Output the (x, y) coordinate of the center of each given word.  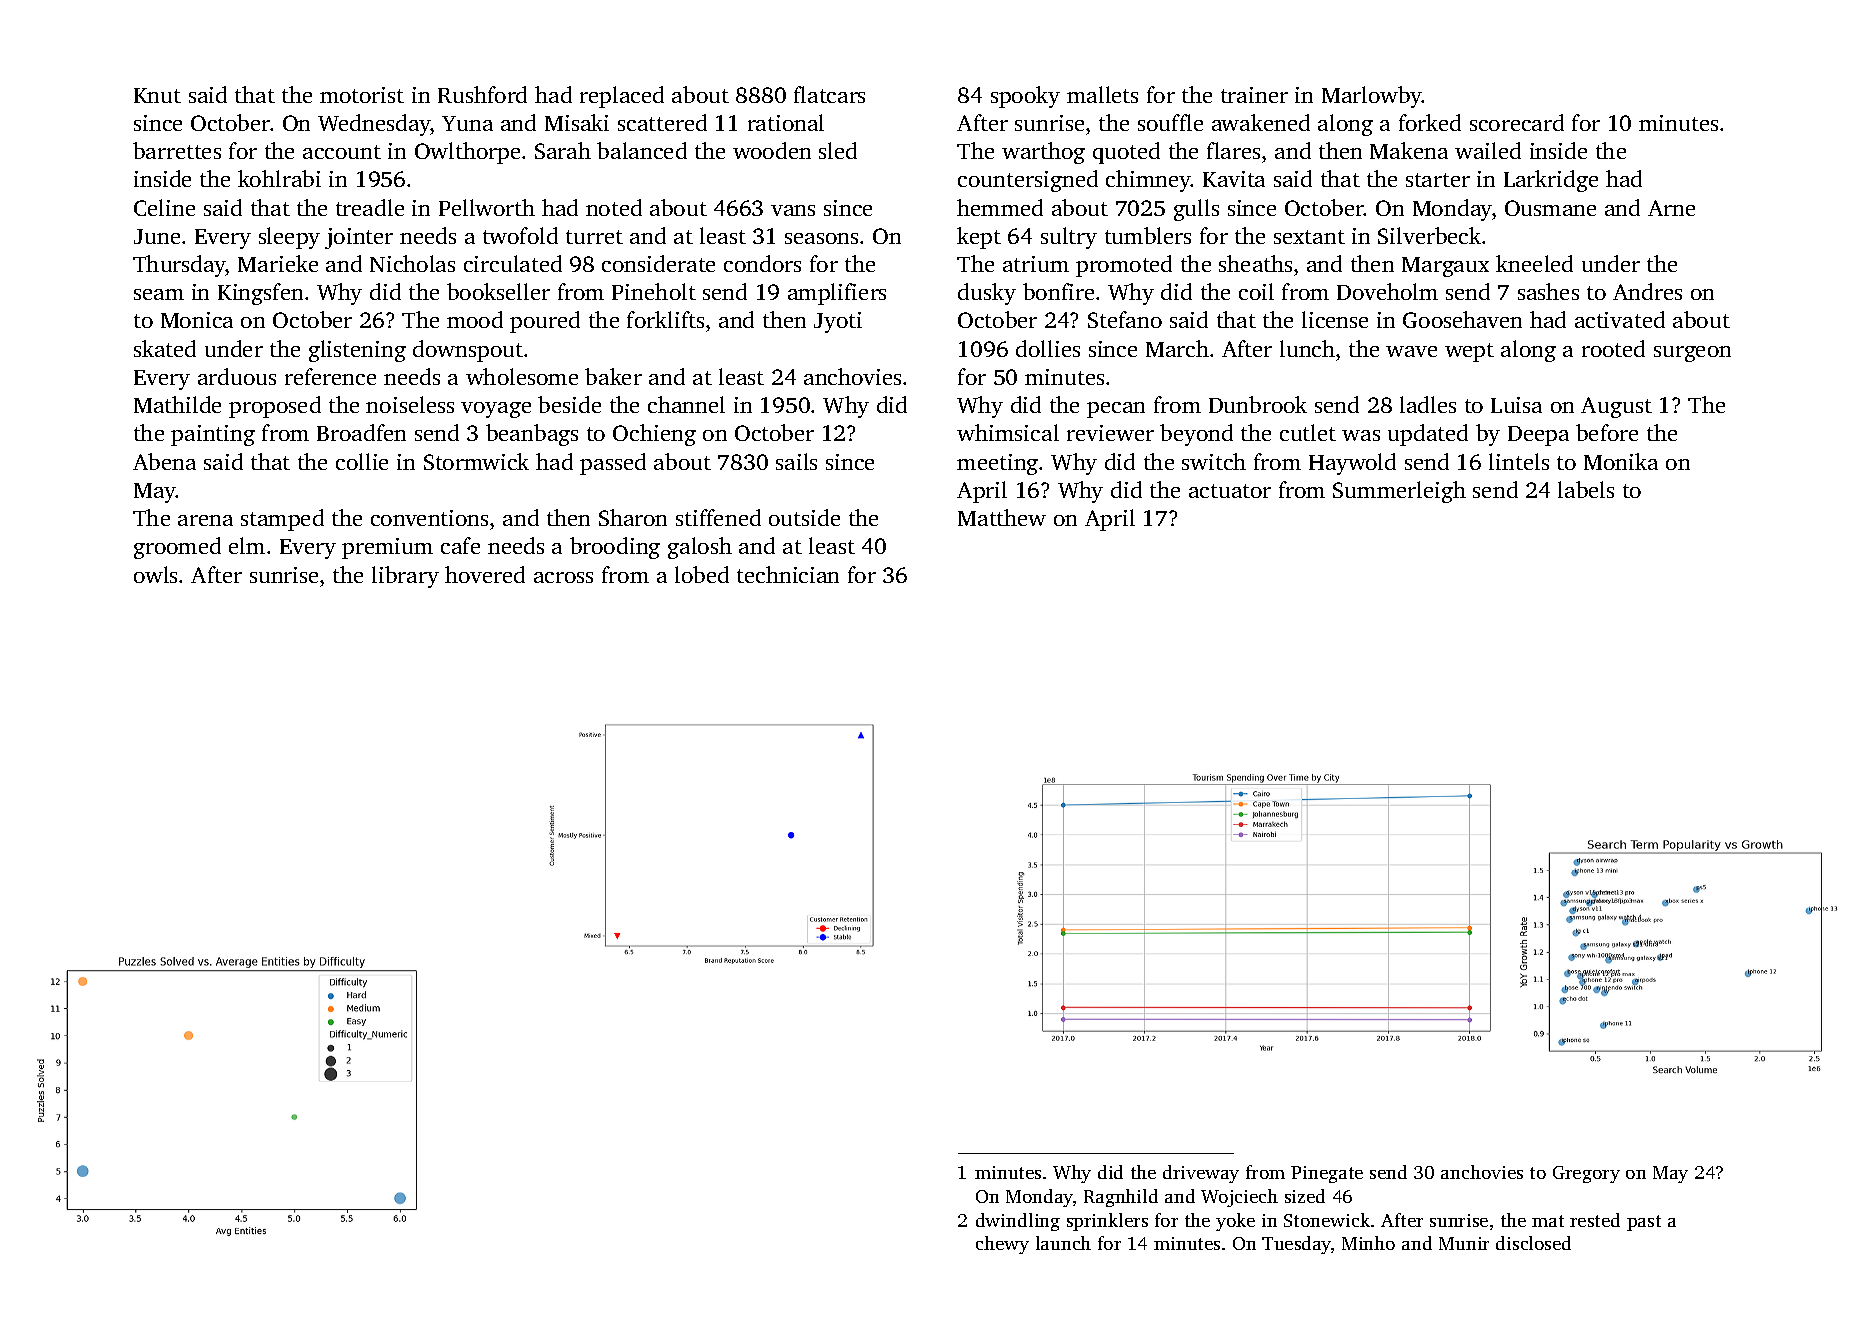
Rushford (482, 94)
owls (155, 574)
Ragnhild (1121, 1198)
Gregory (1586, 1174)
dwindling (1018, 1222)
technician (788, 574)
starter (1438, 180)
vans (793, 210)
